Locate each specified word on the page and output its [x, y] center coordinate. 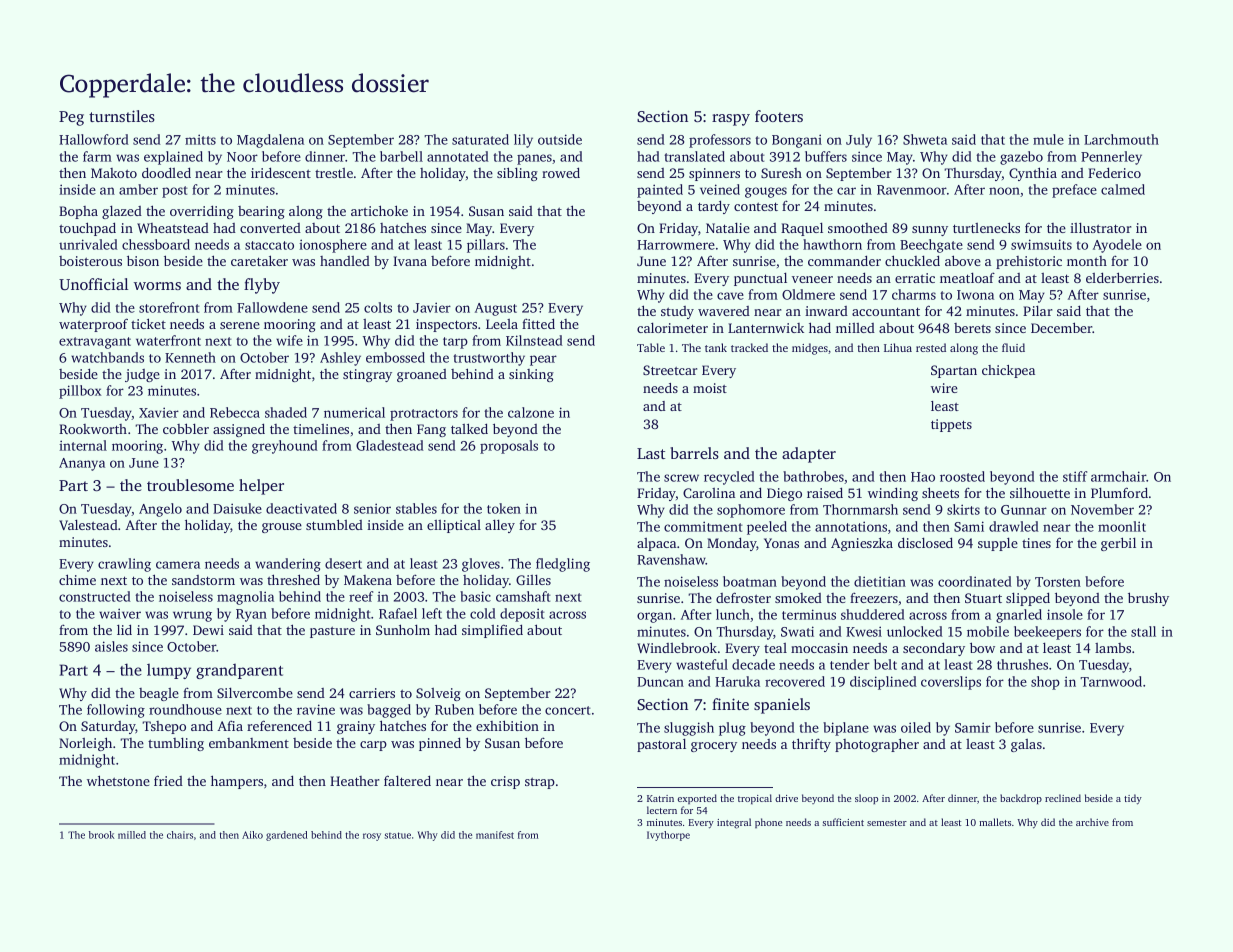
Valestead [88, 525]
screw [681, 478]
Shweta [925, 139]
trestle [334, 173]
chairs [180, 835]
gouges [766, 192]
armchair [1118, 476]
